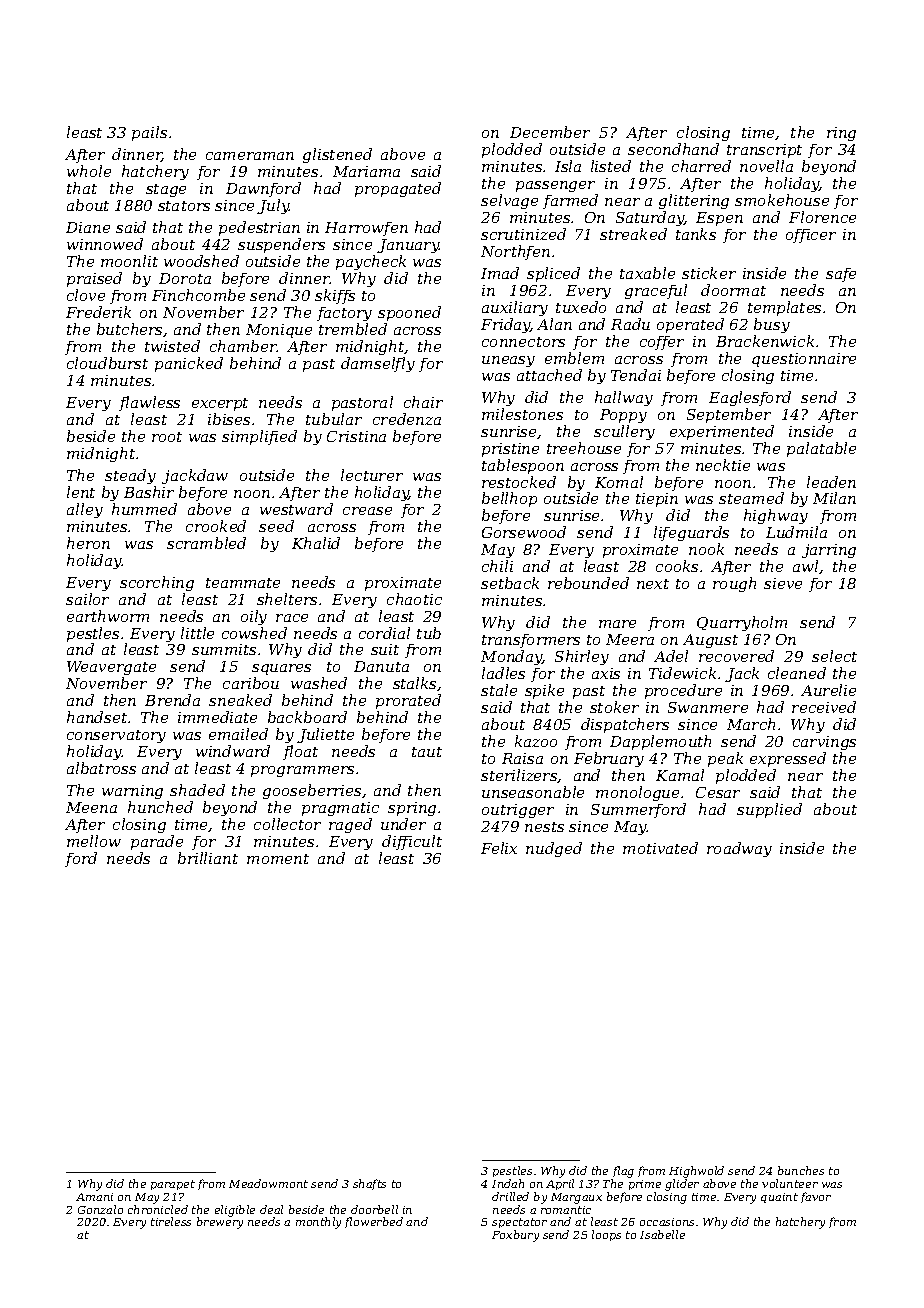  What do you see at coordinates (499, 848) in the image?
I see `Felix` at bounding box center [499, 848].
